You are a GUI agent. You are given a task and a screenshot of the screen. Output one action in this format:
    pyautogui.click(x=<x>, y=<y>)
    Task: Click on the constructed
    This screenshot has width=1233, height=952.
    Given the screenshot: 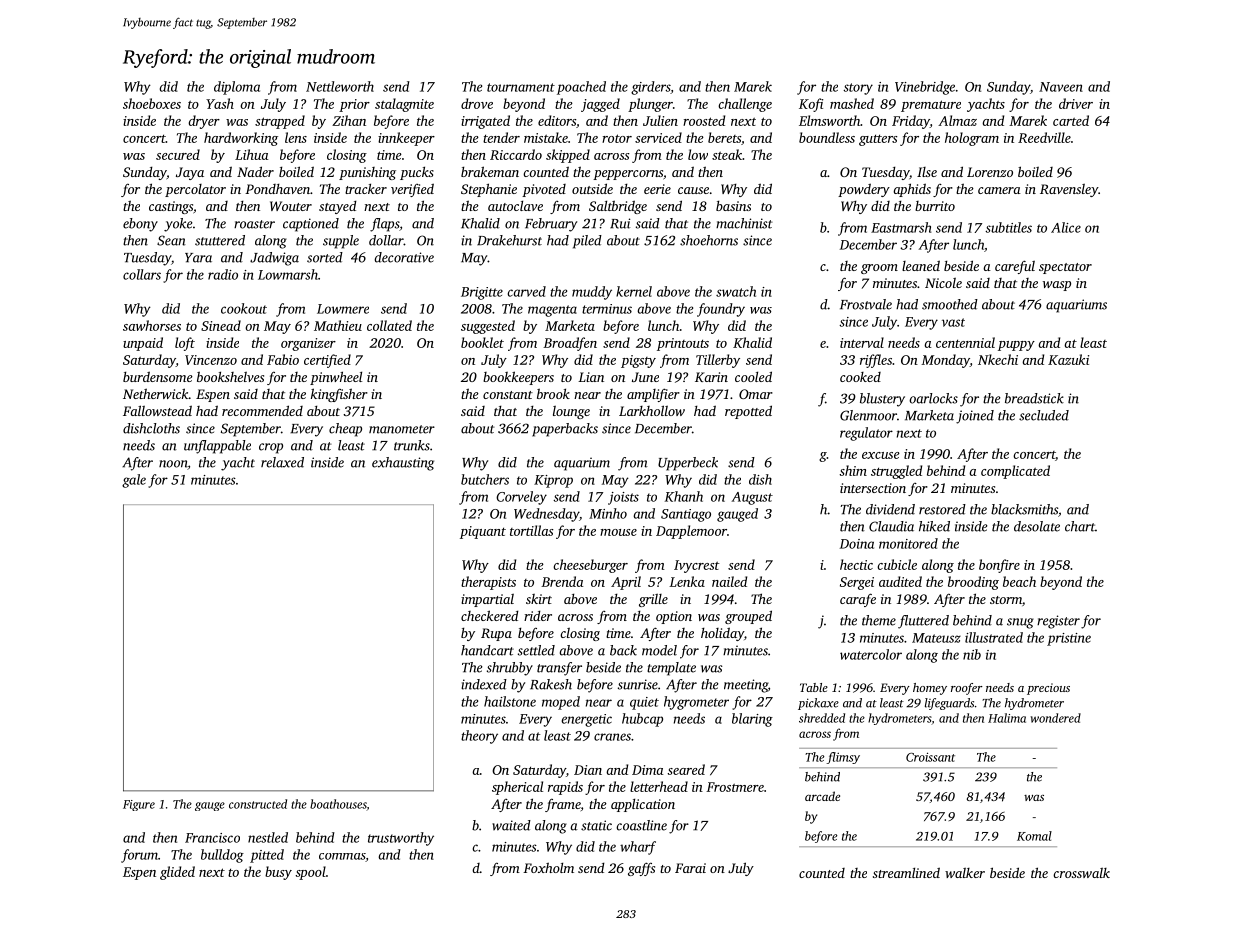 What is the action you would take?
    pyautogui.click(x=258, y=804)
